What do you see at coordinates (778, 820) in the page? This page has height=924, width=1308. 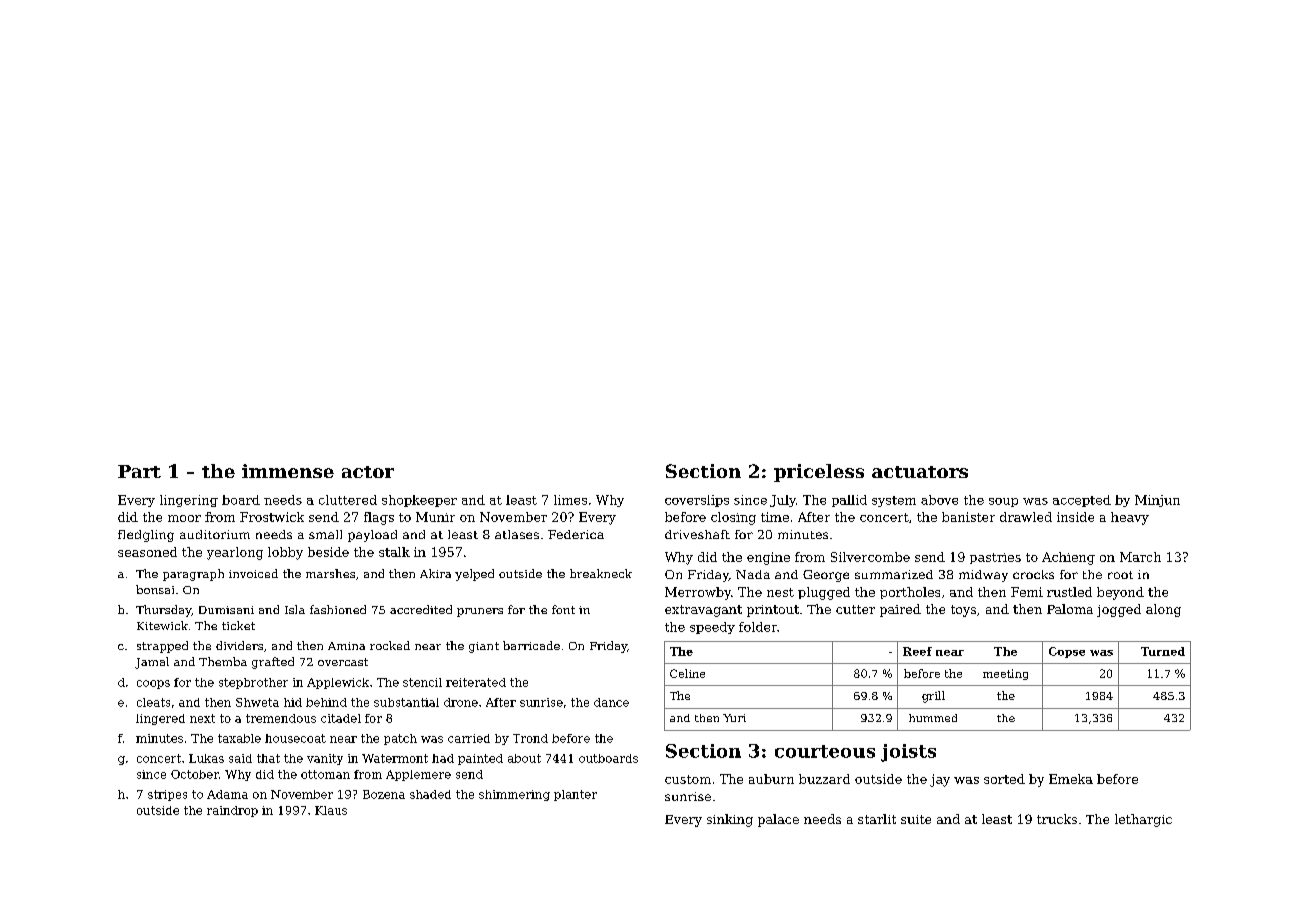 I see `palace` at bounding box center [778, 820].
